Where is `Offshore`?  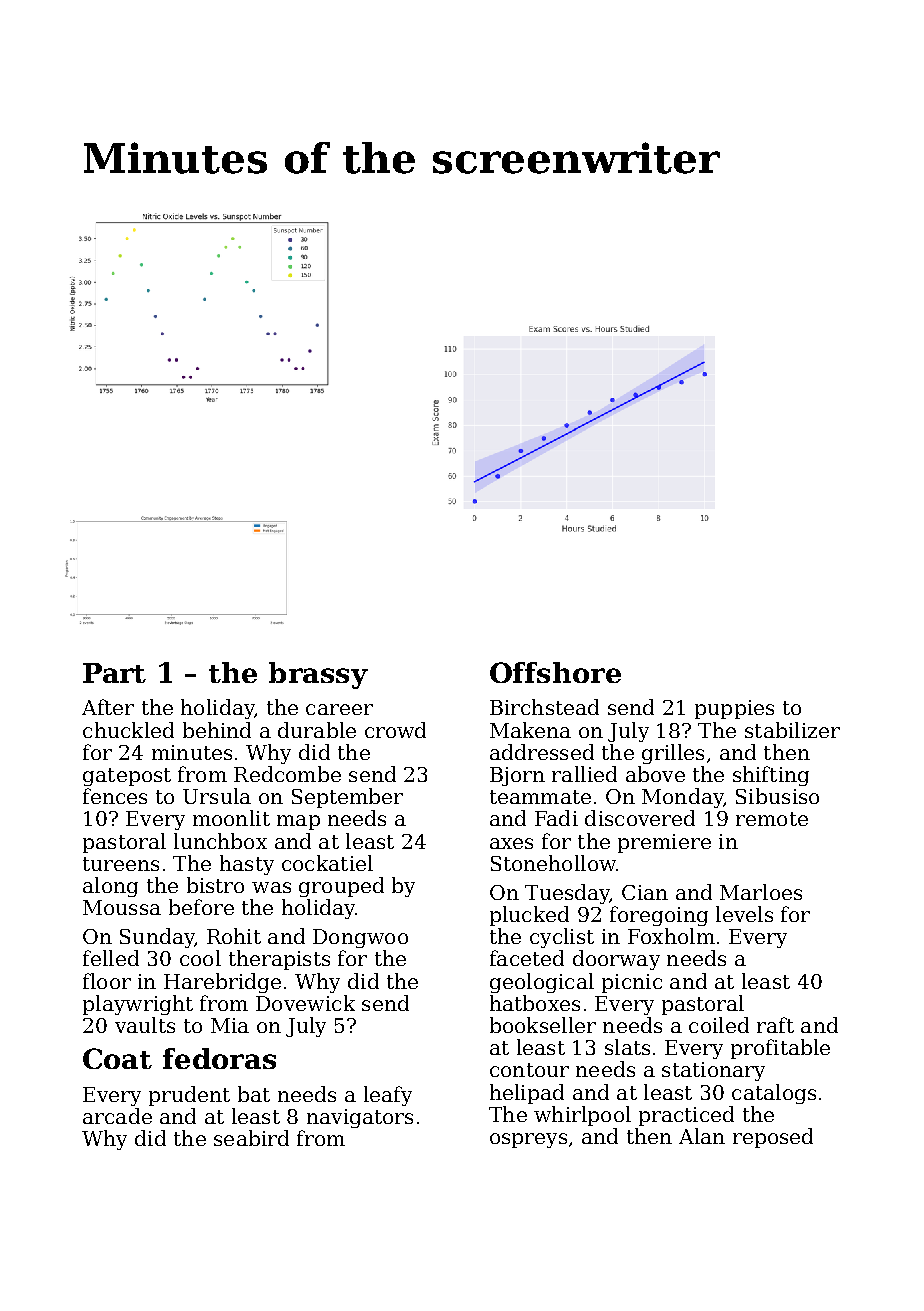 Offshore is located at coordinates (555, 672).
